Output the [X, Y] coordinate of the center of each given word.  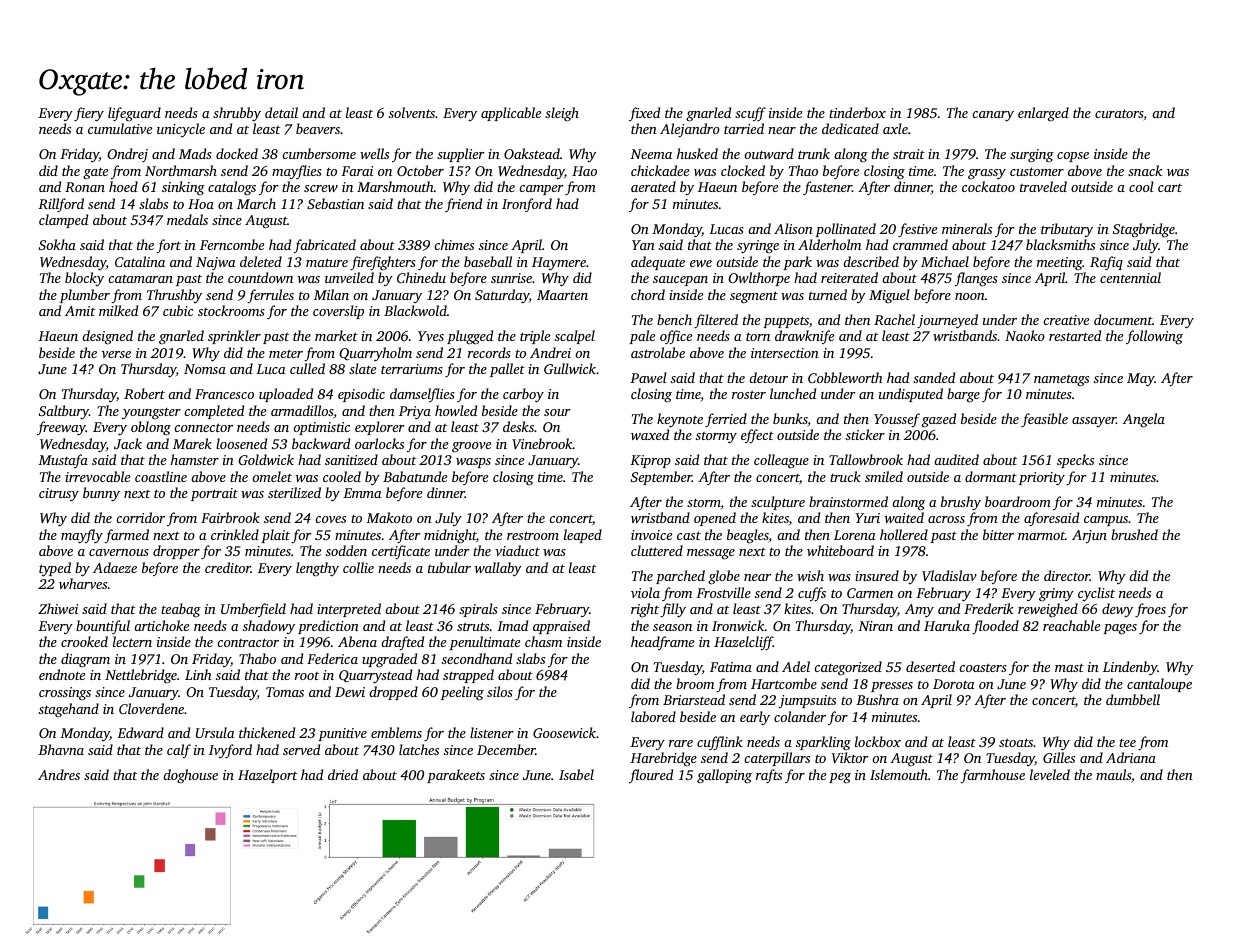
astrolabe [658, 352]
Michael [945, 261]
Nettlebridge [141, 676]
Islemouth [899, 774]
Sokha [57, 244]
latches [419, 749]
